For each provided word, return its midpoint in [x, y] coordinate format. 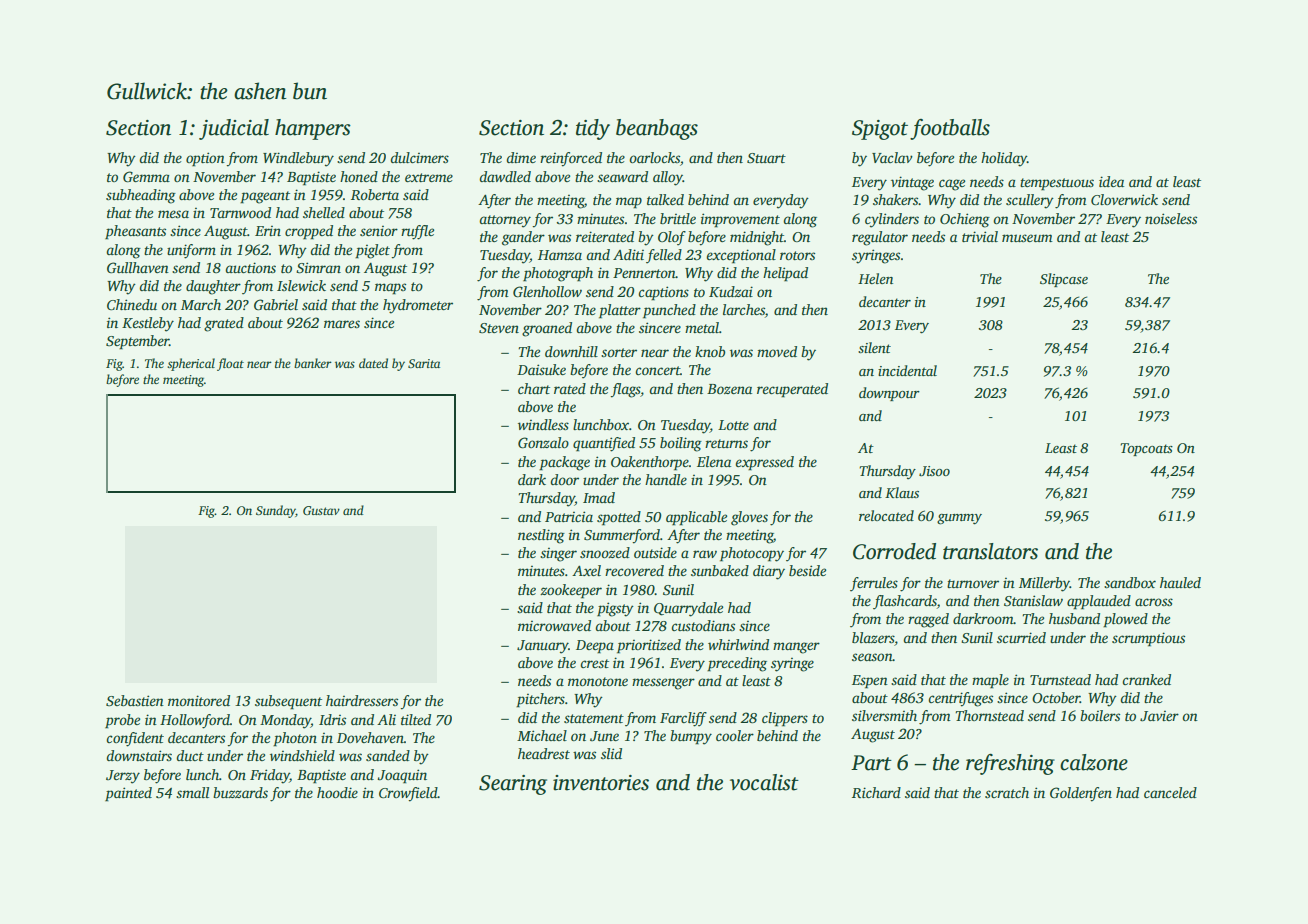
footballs [950, 129]
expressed [765, 463]
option [205, 159]
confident [135, 739]
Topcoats [1146, 449]
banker [313, 363]
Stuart [766, 158]
